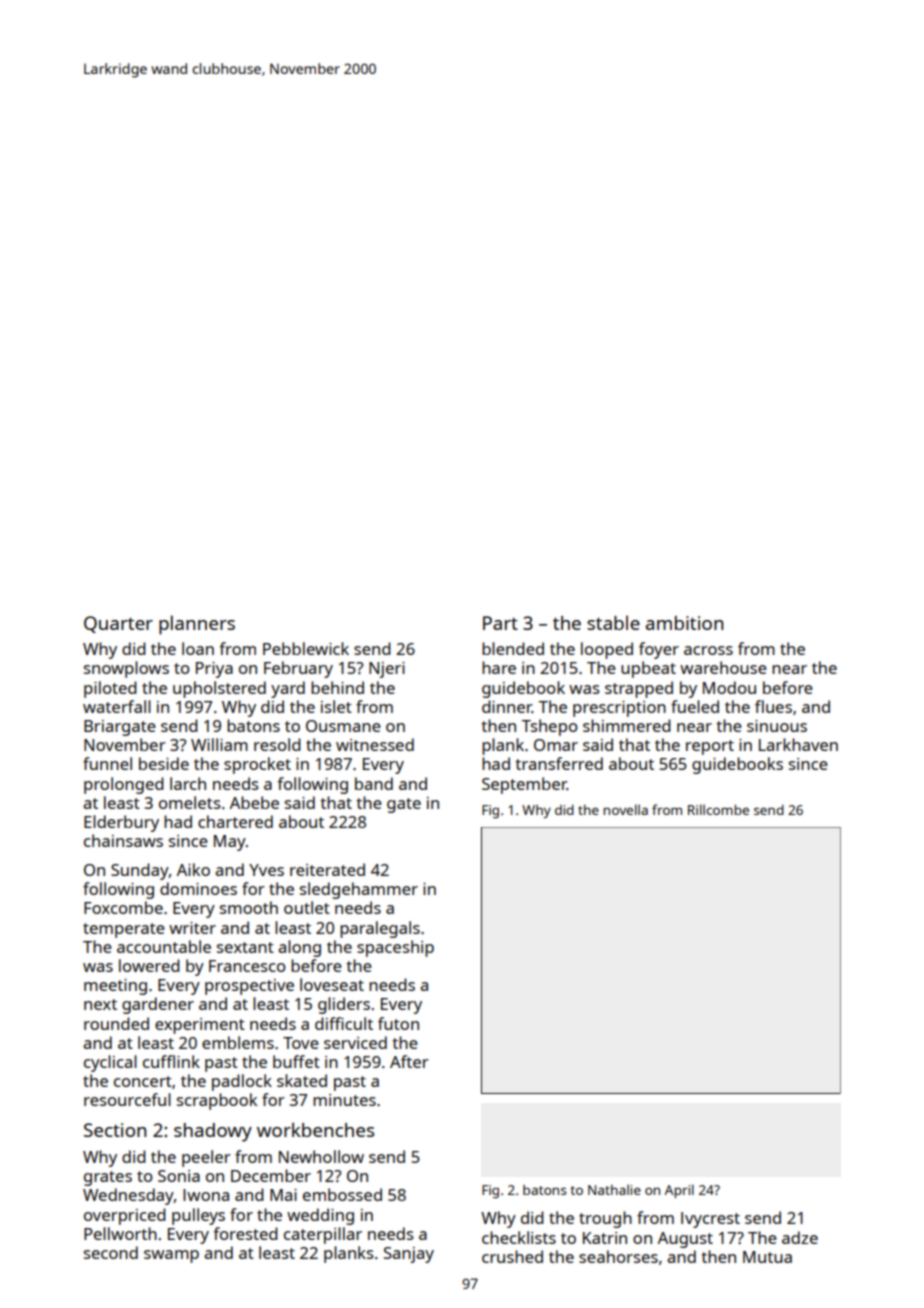 The height and width of the image is (1308, 924). What do you see at coordinates (513, 648) in the image?
I see `blended` at bounding box center [513, 648].
